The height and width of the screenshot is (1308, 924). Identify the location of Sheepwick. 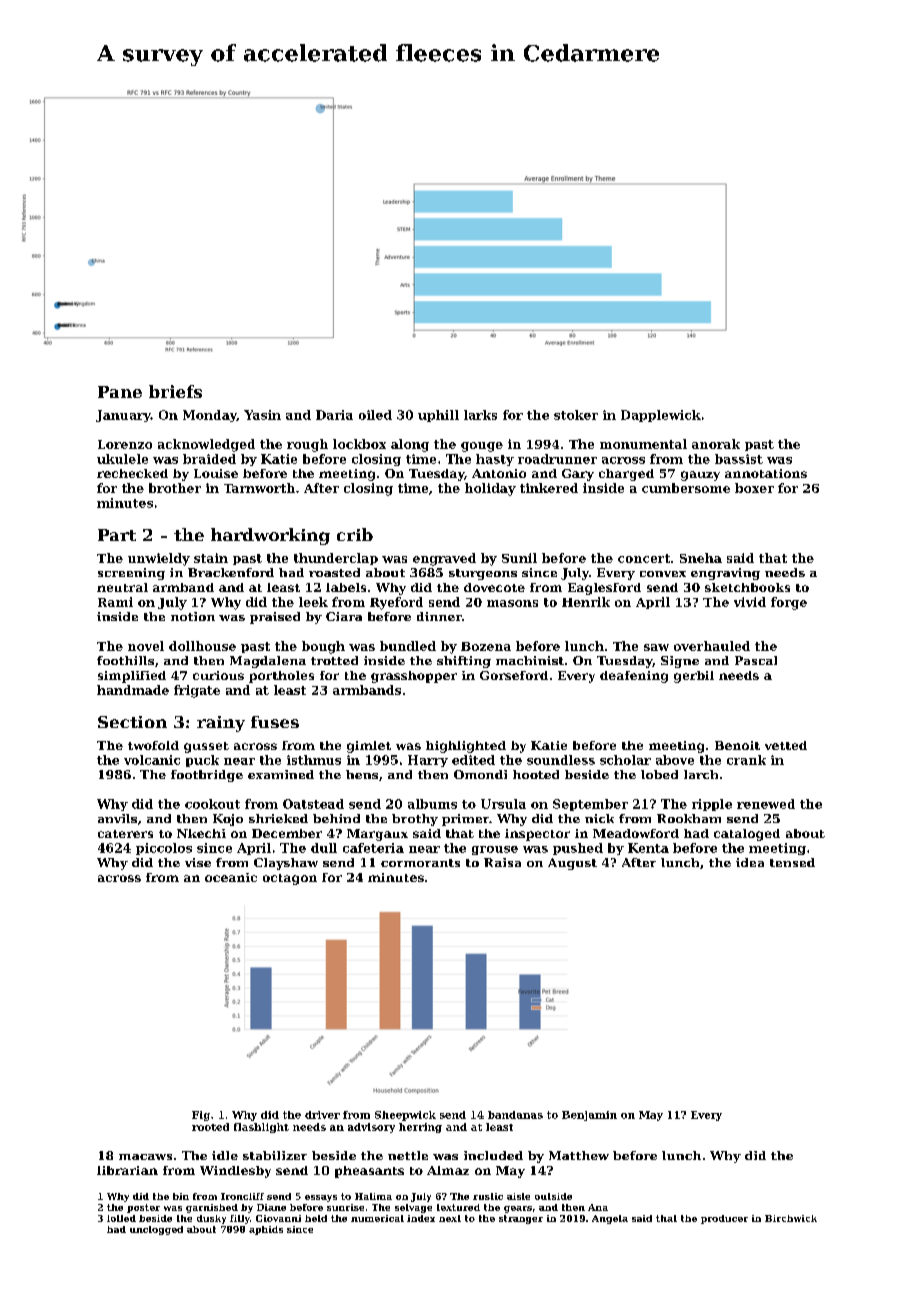
(405, 1116).
